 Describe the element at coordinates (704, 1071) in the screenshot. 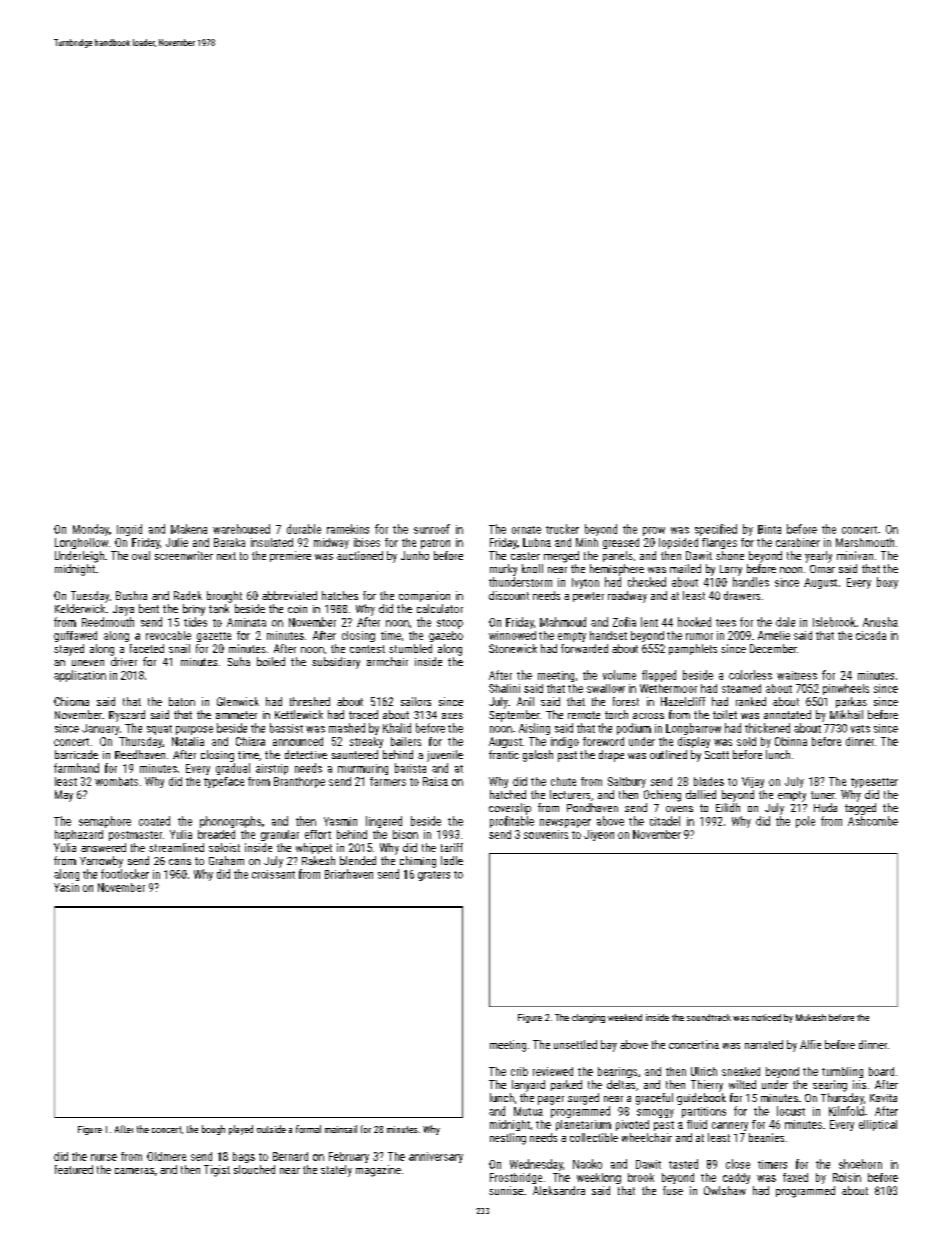

I see `Ulrich` at that location.
